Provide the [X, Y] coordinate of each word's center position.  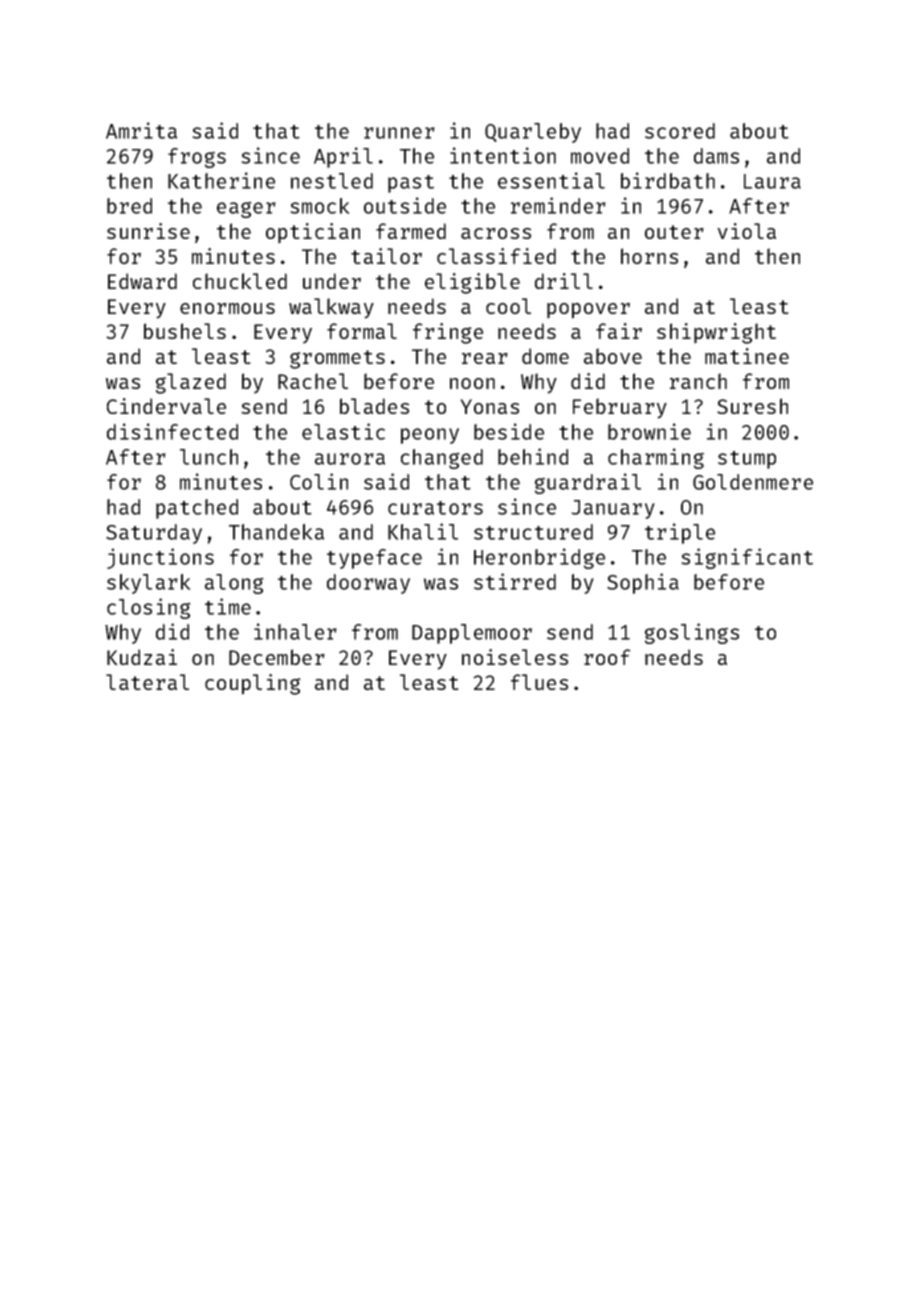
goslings [692, 633]
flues [539, 682]
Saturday [154, 534]
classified [496, 256]
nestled [332, 181]
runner [399, 133]
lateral [147, 682]
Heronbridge [539, 558]
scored [680, 131]
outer [674, 232]
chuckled [240, 281]
